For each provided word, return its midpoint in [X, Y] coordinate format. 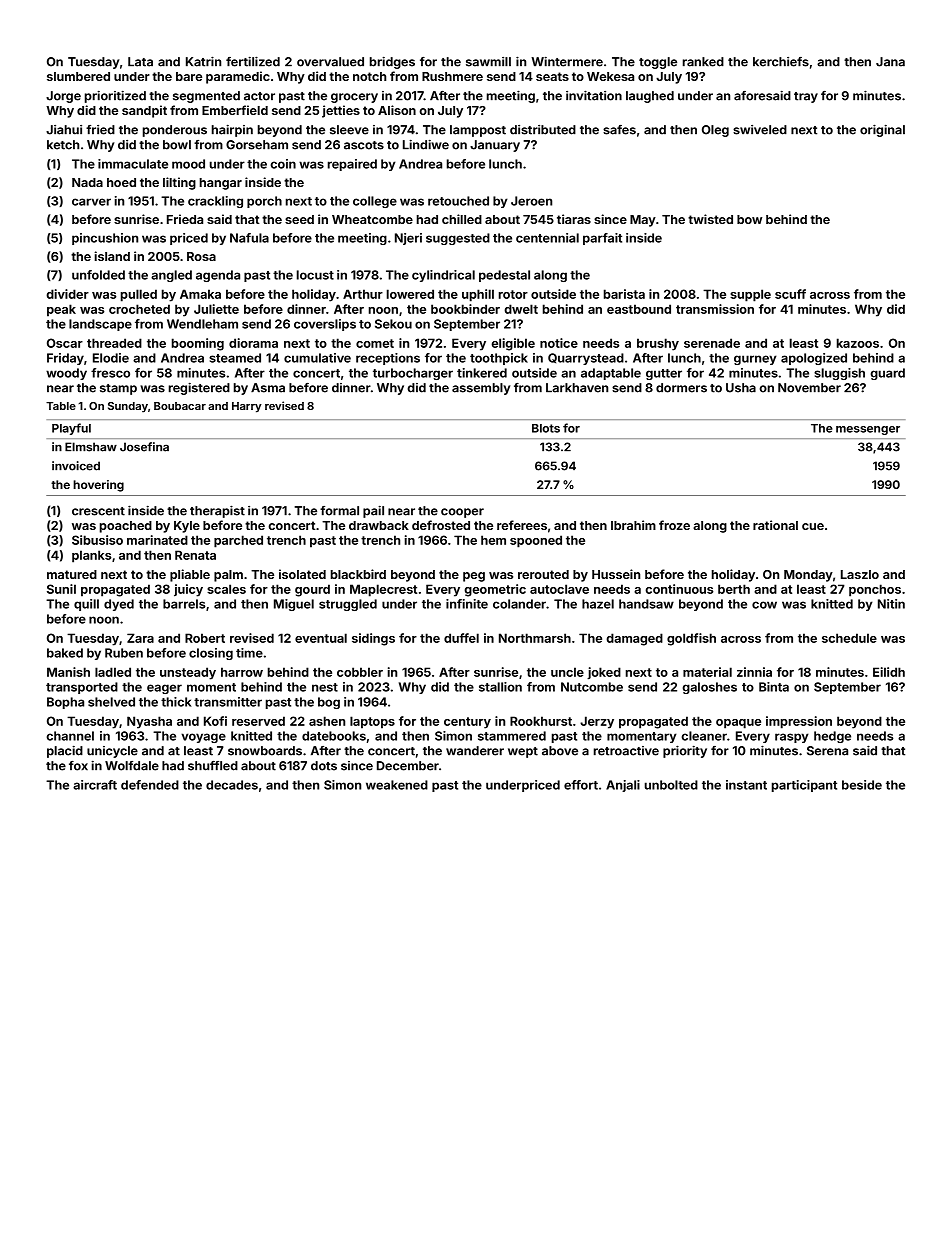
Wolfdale [132, 766]
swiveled [760, 130]
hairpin [232, 130]
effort [581, 785]
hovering [98, 486]
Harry [247, 407]
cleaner [704, 736]
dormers [681, 388]
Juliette [216, 309]
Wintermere [567, 61]
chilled [462, 219]
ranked [703, 62]
